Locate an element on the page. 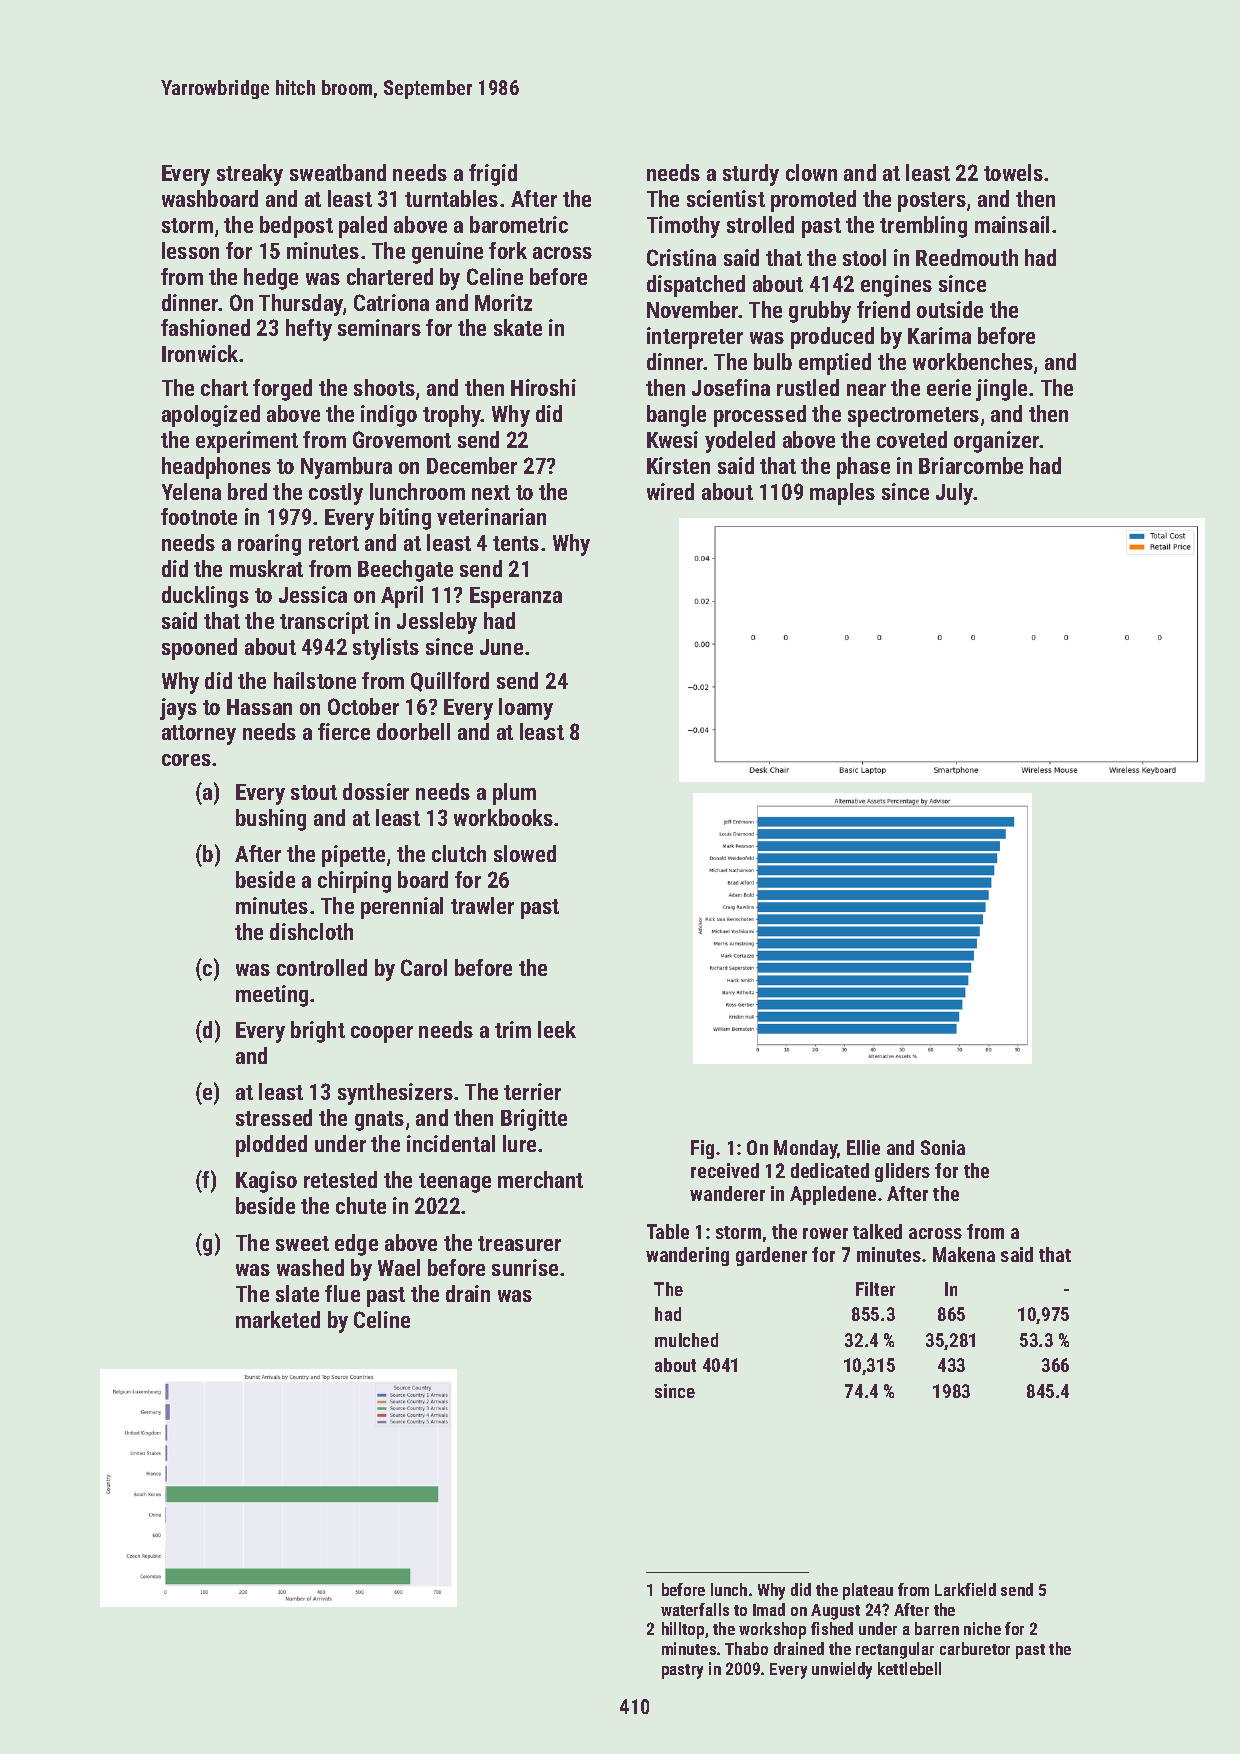 The width and height of the image is (1240, 1754). slate is located at coordinates (297, 1293).
